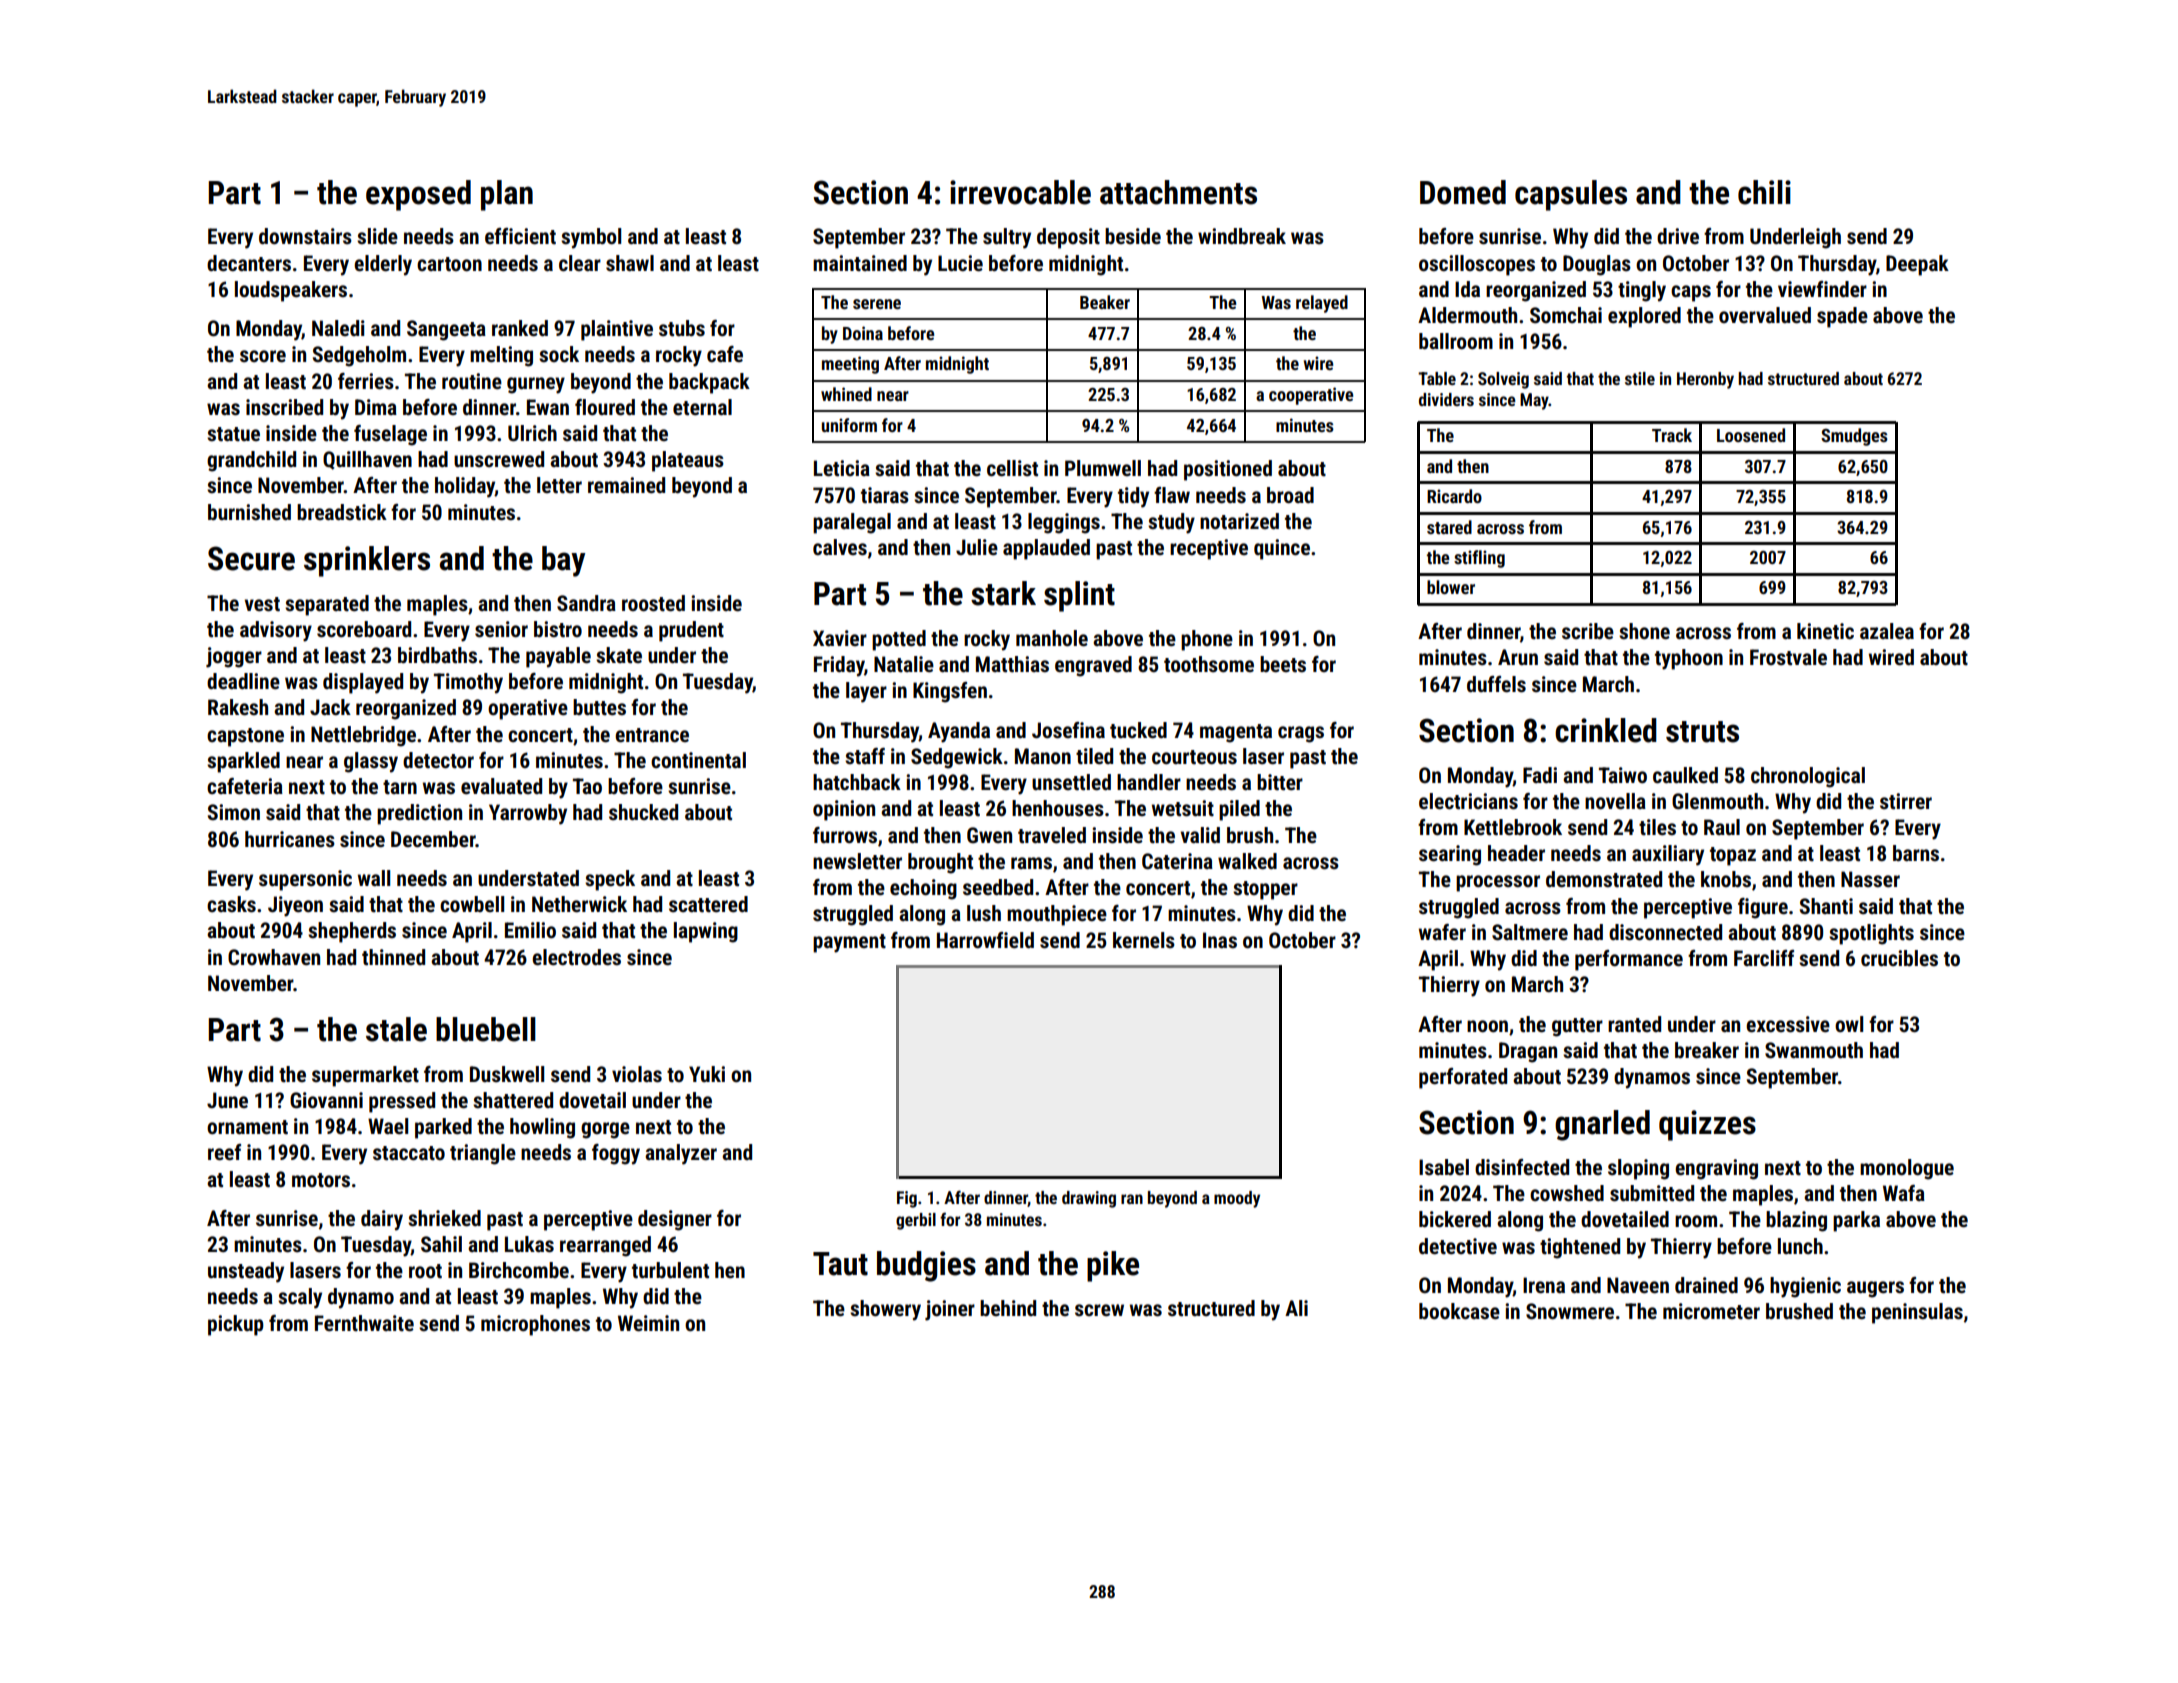 The height and width of the page is (1683, 2178). I want to click on Beaker, so click(1105, 302).
